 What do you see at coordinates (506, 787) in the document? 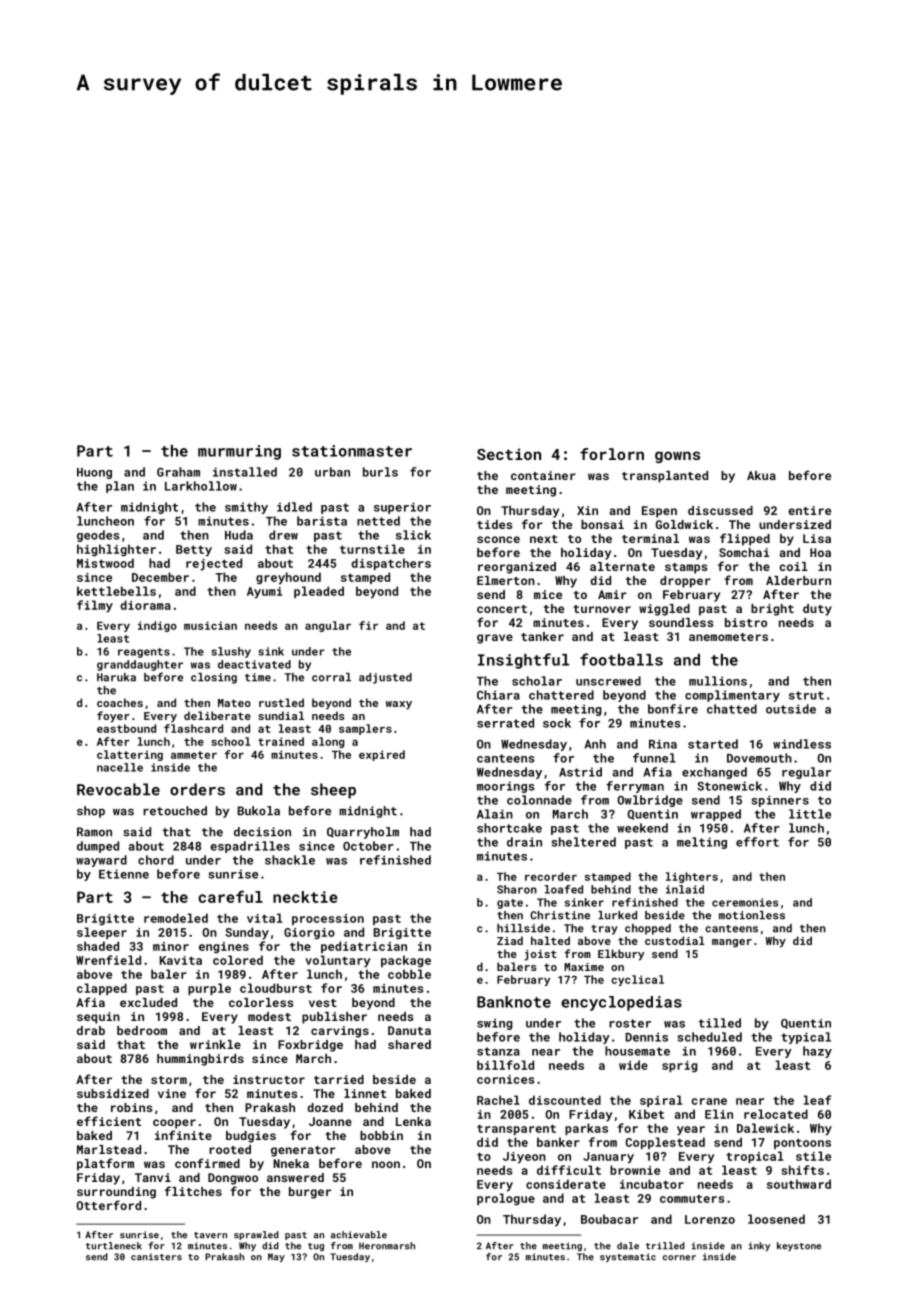
I see `moorings` at bounding box center [506, 787].
